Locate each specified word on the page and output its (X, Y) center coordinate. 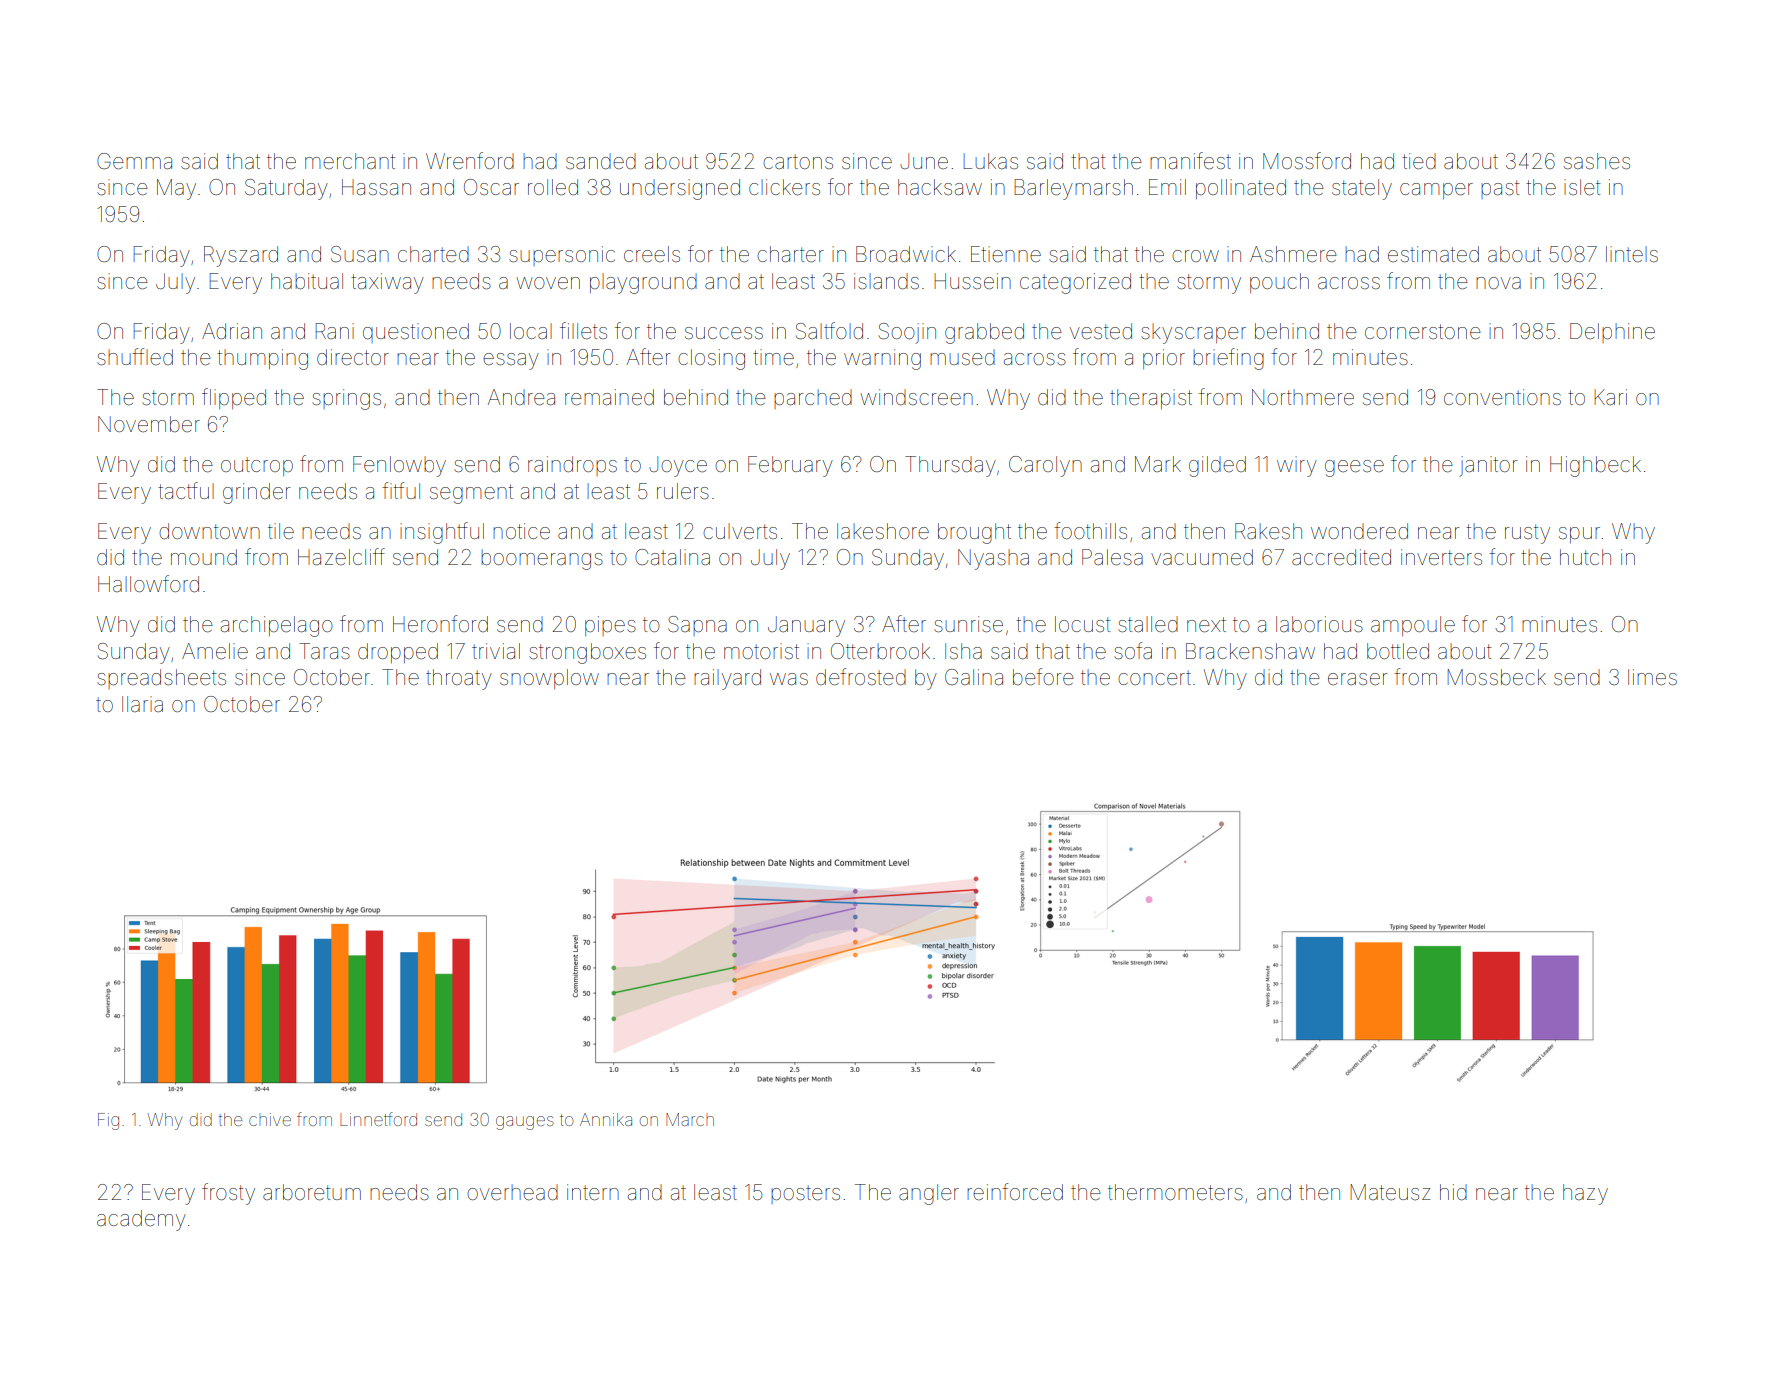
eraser (1357, 679)
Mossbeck (1497, 677)
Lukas (990, 161)
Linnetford (378, 1119)
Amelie (215, 651)
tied (1419, 161)
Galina (974, 677)
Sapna (697, 626)
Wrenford (470, 161)
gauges (525, 1123)
